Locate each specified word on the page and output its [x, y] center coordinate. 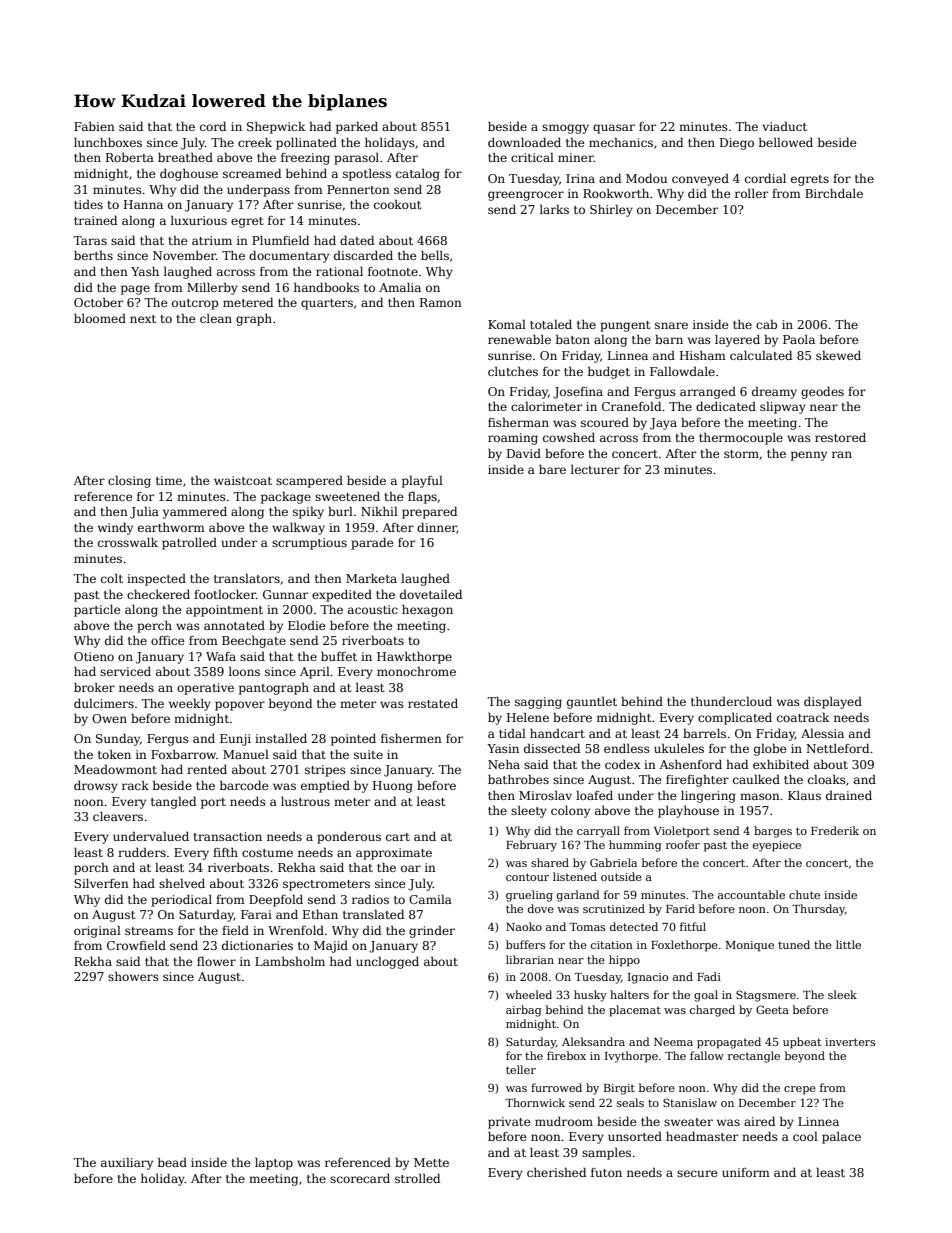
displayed [833, 702]
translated [373, 914]
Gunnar [285, 594]
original [97, 931]
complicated [735, 718]
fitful [693, 926]
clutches [513, 371]
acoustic [373, 609]
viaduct [784, 126]
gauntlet [592, 702]
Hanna [143, 204]
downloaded [524, 142]
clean [216, 318]
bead [172, 1162]
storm [741, 454]
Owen [109, 718]
